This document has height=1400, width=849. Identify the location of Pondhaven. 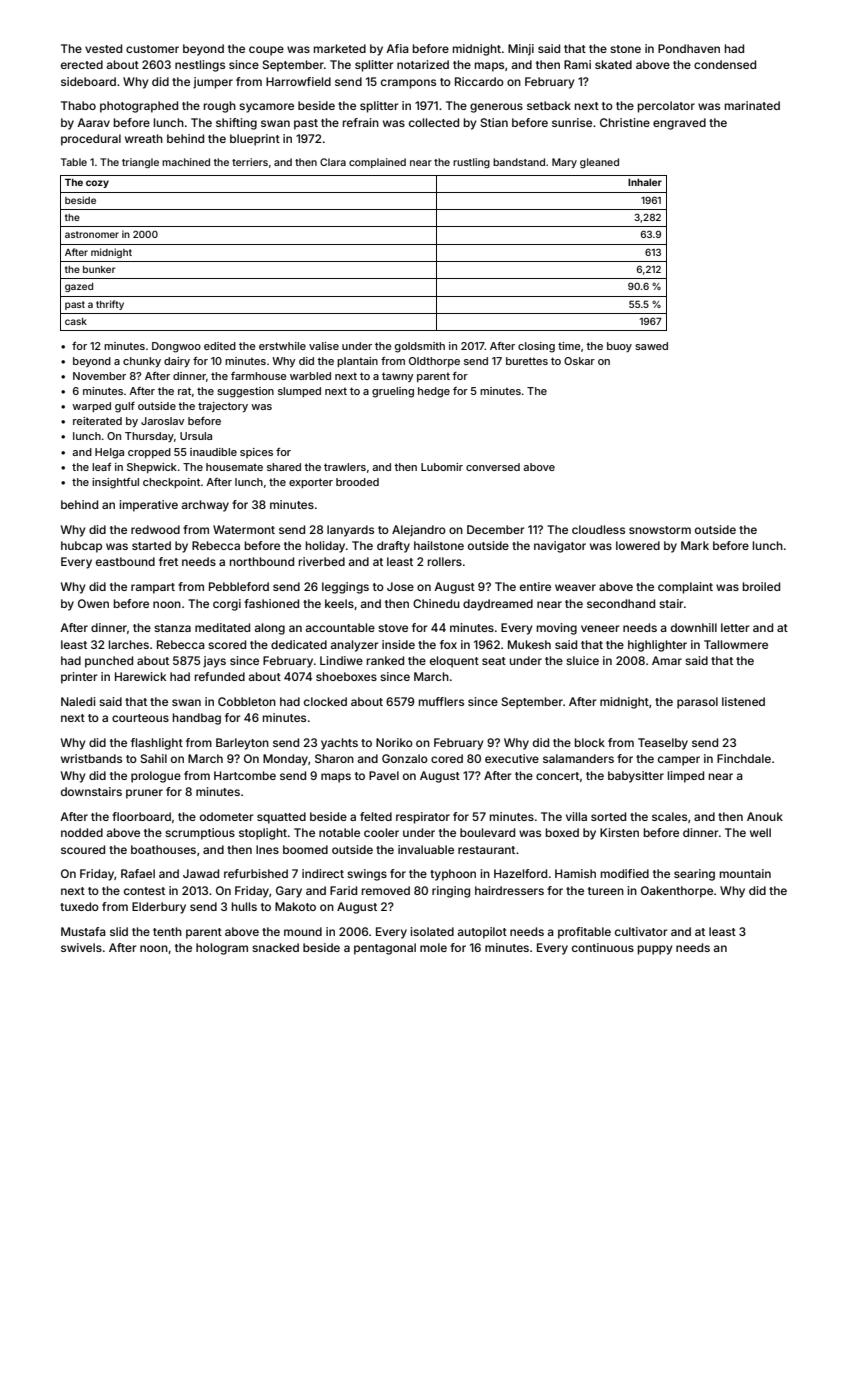
(689, 48).
